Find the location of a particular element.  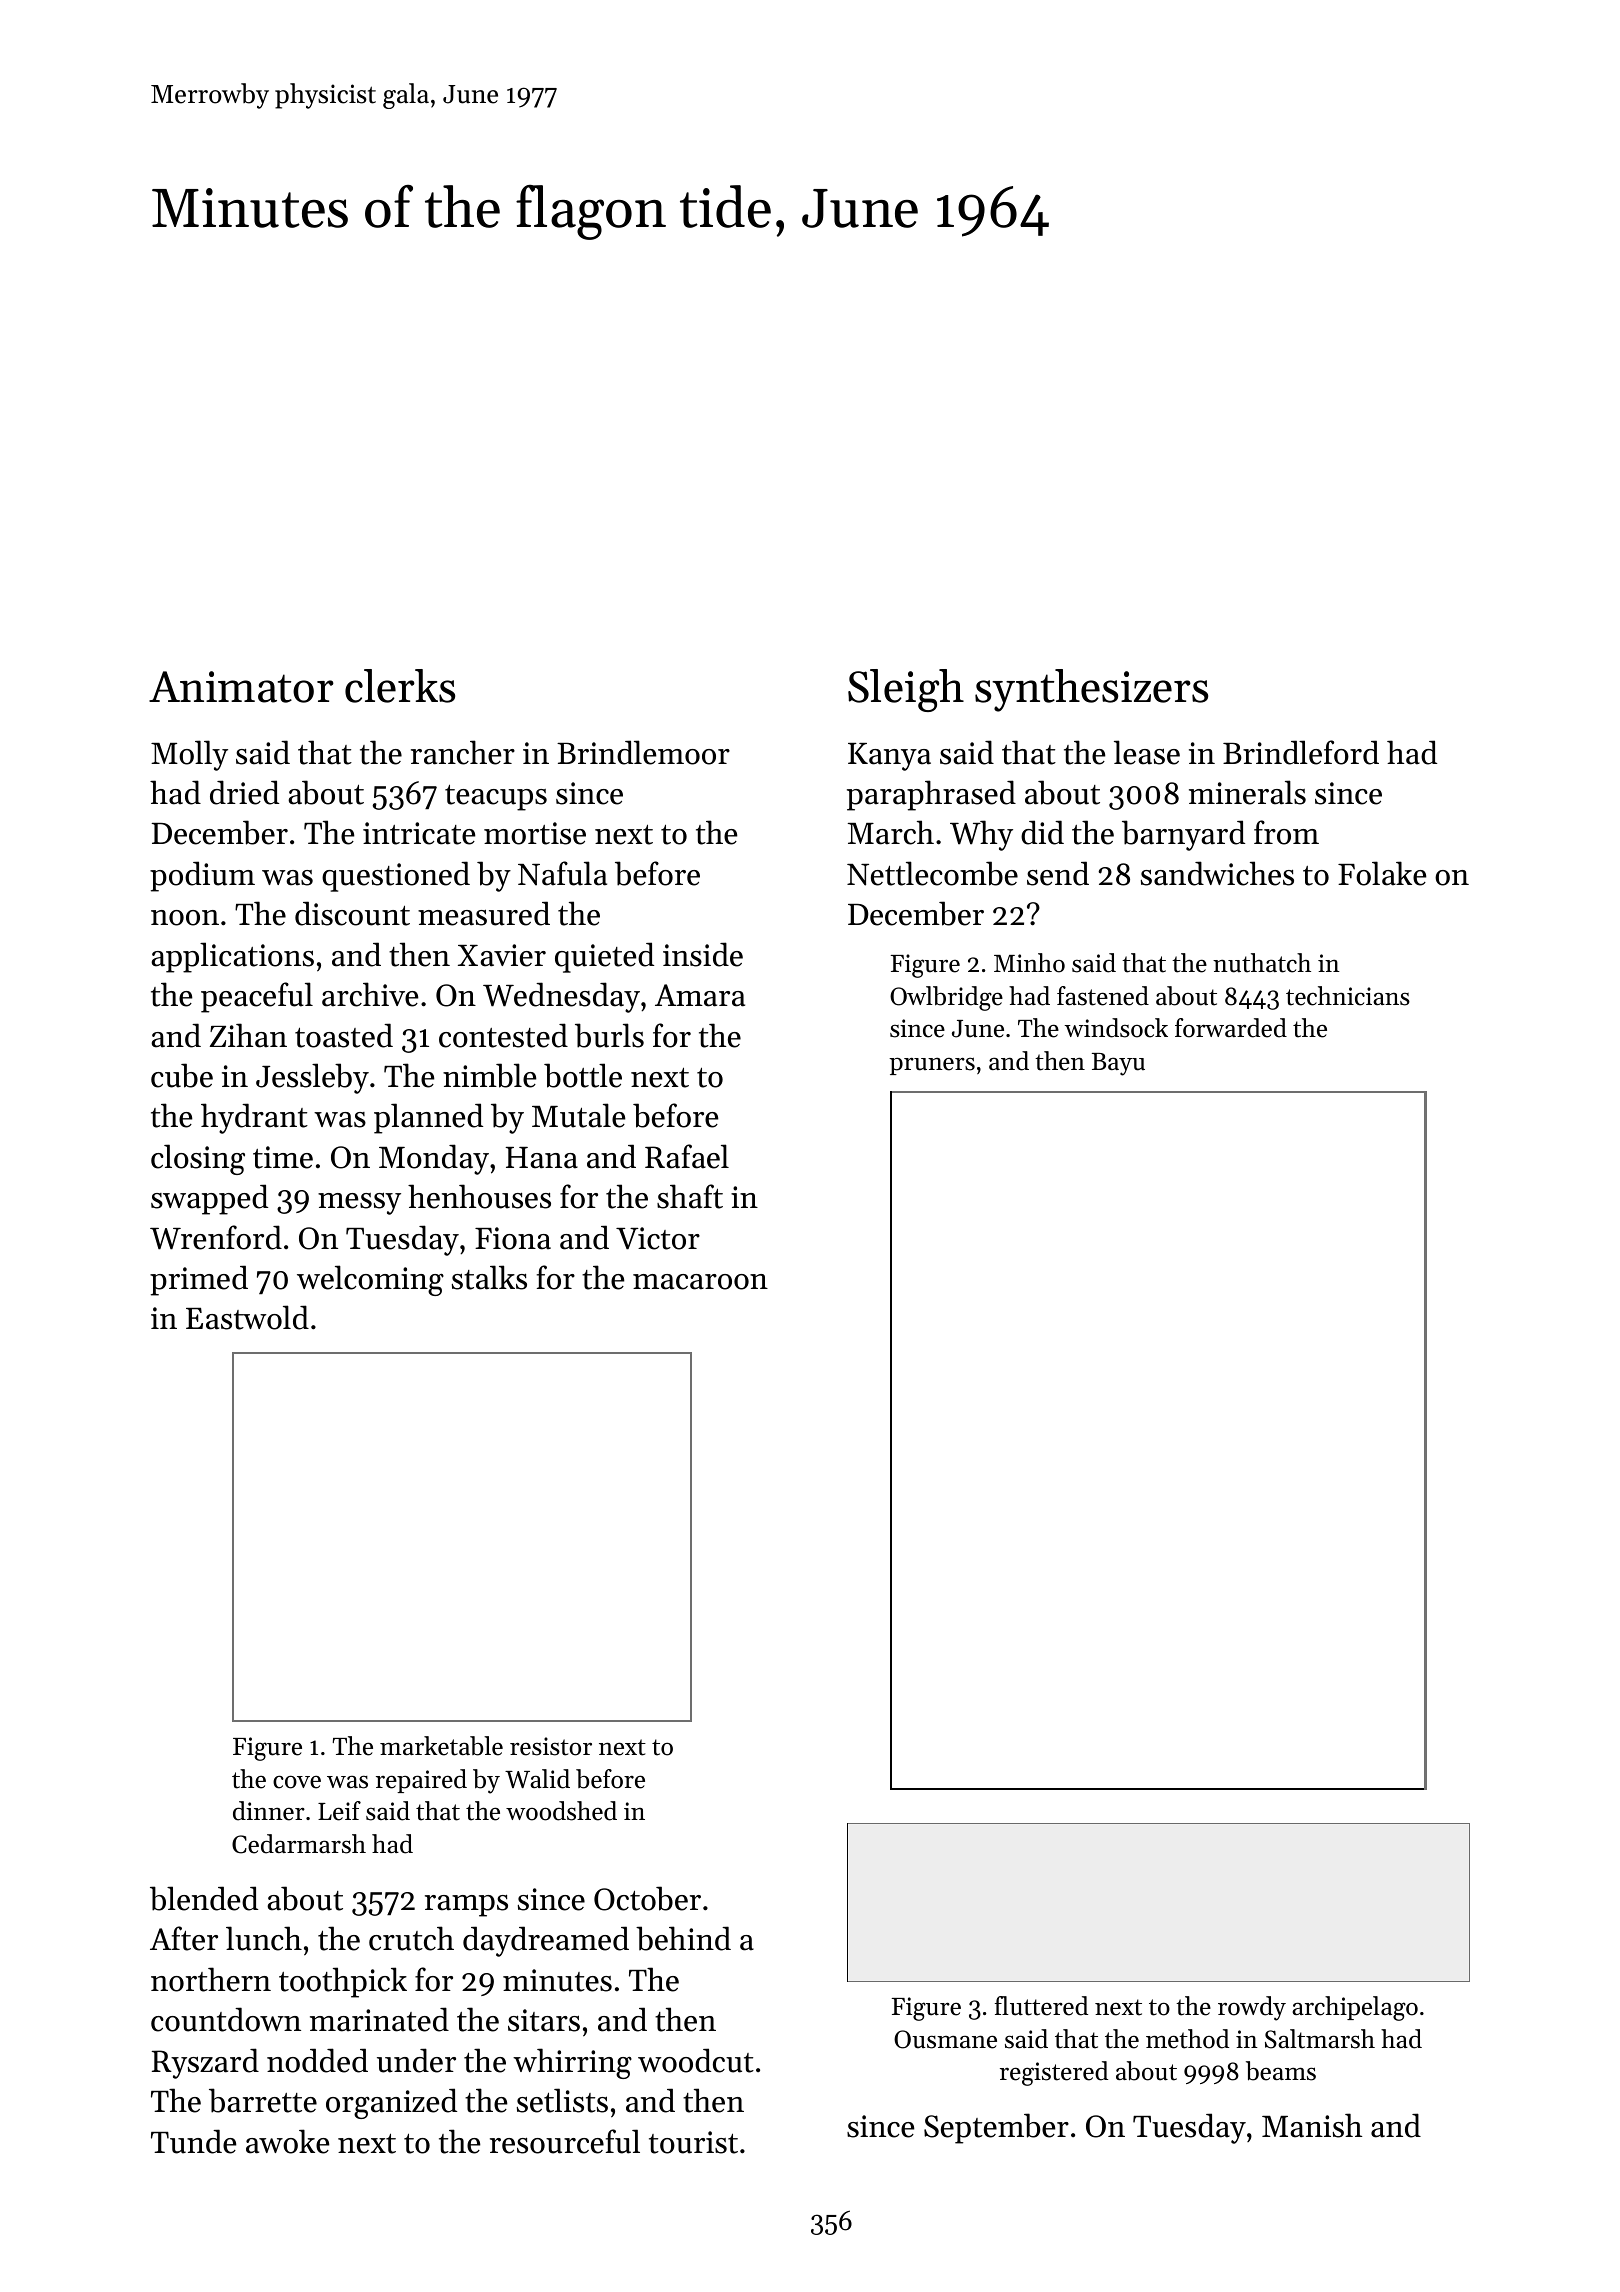

Owlbridge is located at coordinates (946, 998).
